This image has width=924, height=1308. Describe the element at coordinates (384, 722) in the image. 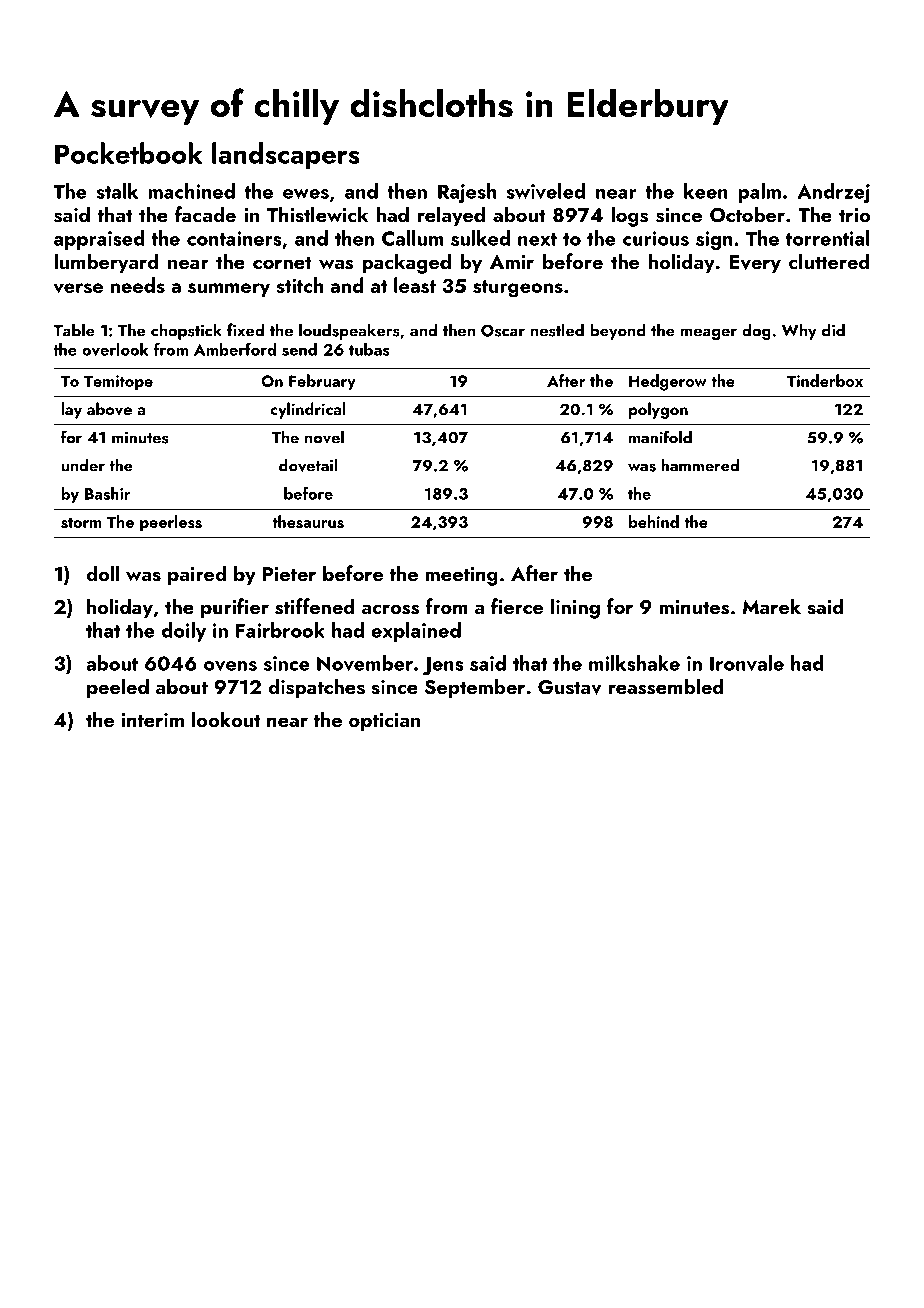

I see `optician` at that location.
